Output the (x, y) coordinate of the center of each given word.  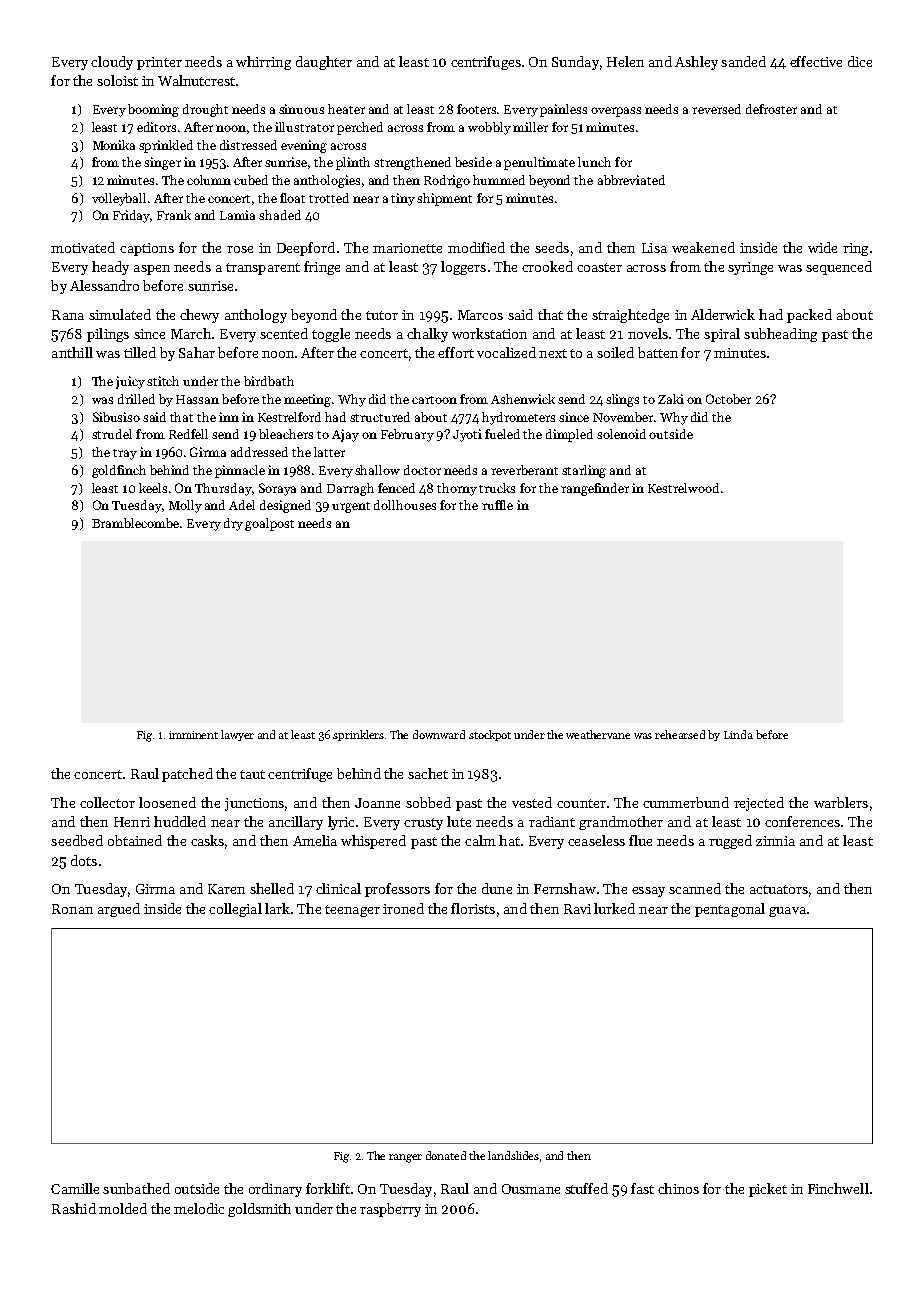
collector (107, 802)
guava (787, 912)
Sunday (575, 63)
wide (822, 247)
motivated (83, 247)
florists (473, 908)
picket (768, 1190)
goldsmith (259, 1210)
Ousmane (531, 1189)
